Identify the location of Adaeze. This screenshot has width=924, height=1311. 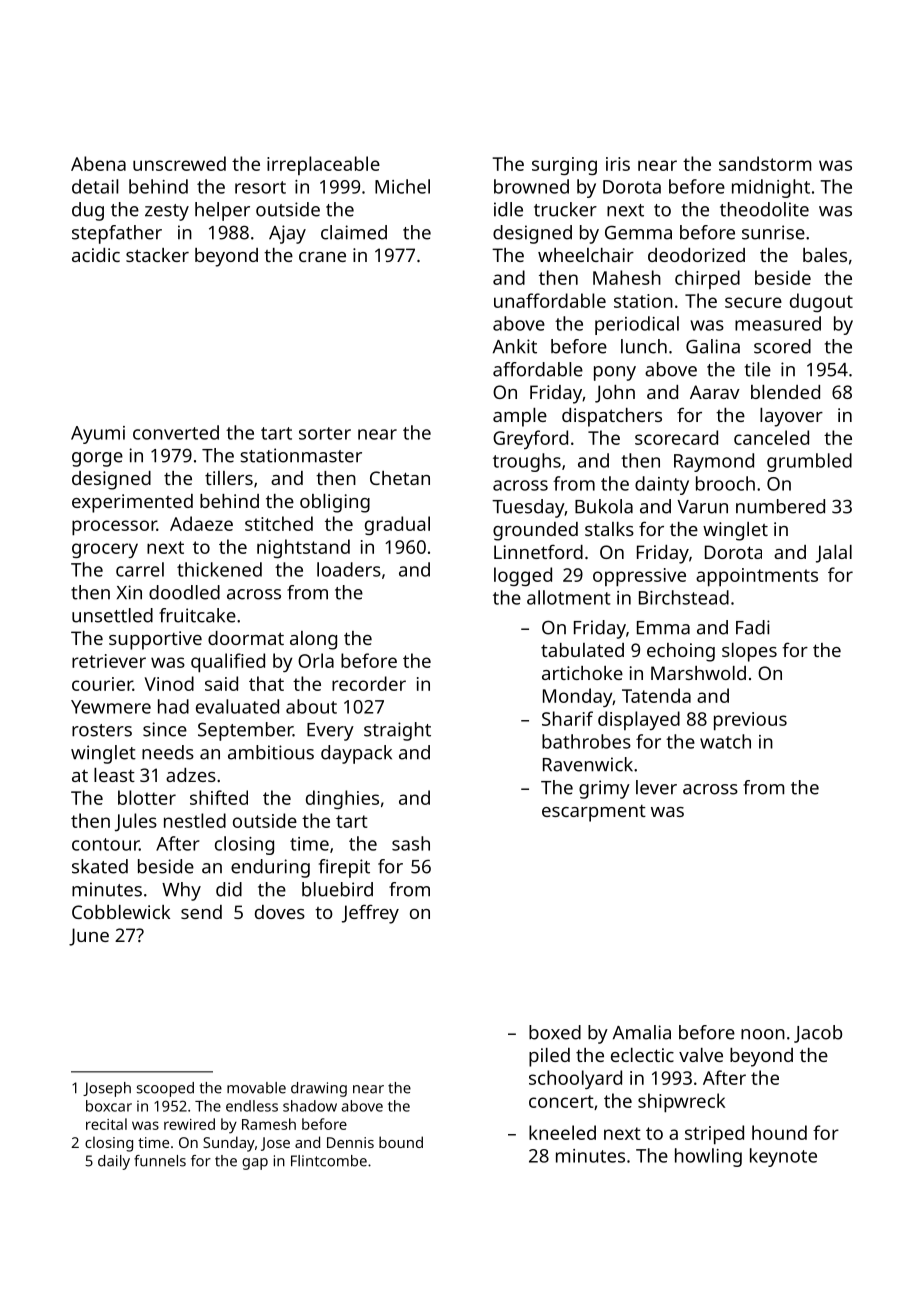
(201, 523).
